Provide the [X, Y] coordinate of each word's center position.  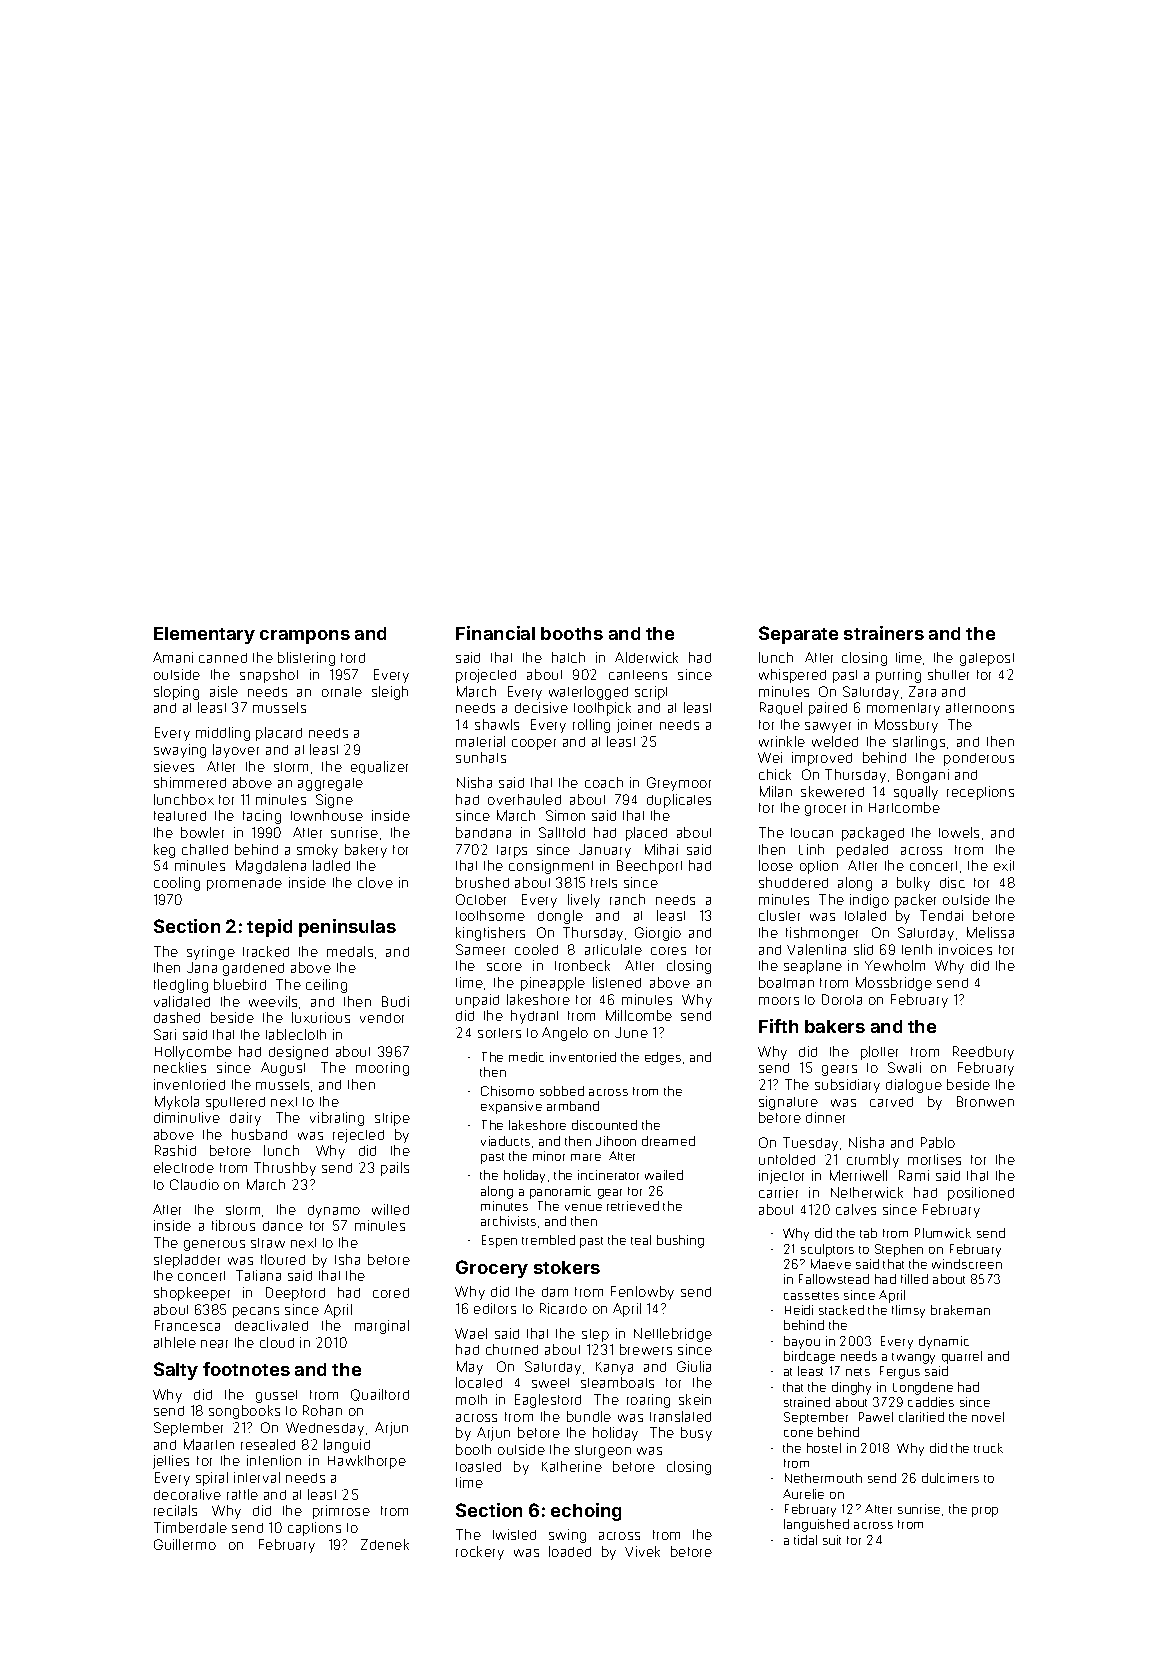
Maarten [209, 1444]
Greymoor [679, 784]
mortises [934, 1159]
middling [223, 734]
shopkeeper [192, 1294]
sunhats [481, 757]
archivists [508, 1221]
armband [573, 1106]
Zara [922, 691]
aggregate [330, 784]
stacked [841, 1310]
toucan [812, 833]
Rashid [175, 1150]
